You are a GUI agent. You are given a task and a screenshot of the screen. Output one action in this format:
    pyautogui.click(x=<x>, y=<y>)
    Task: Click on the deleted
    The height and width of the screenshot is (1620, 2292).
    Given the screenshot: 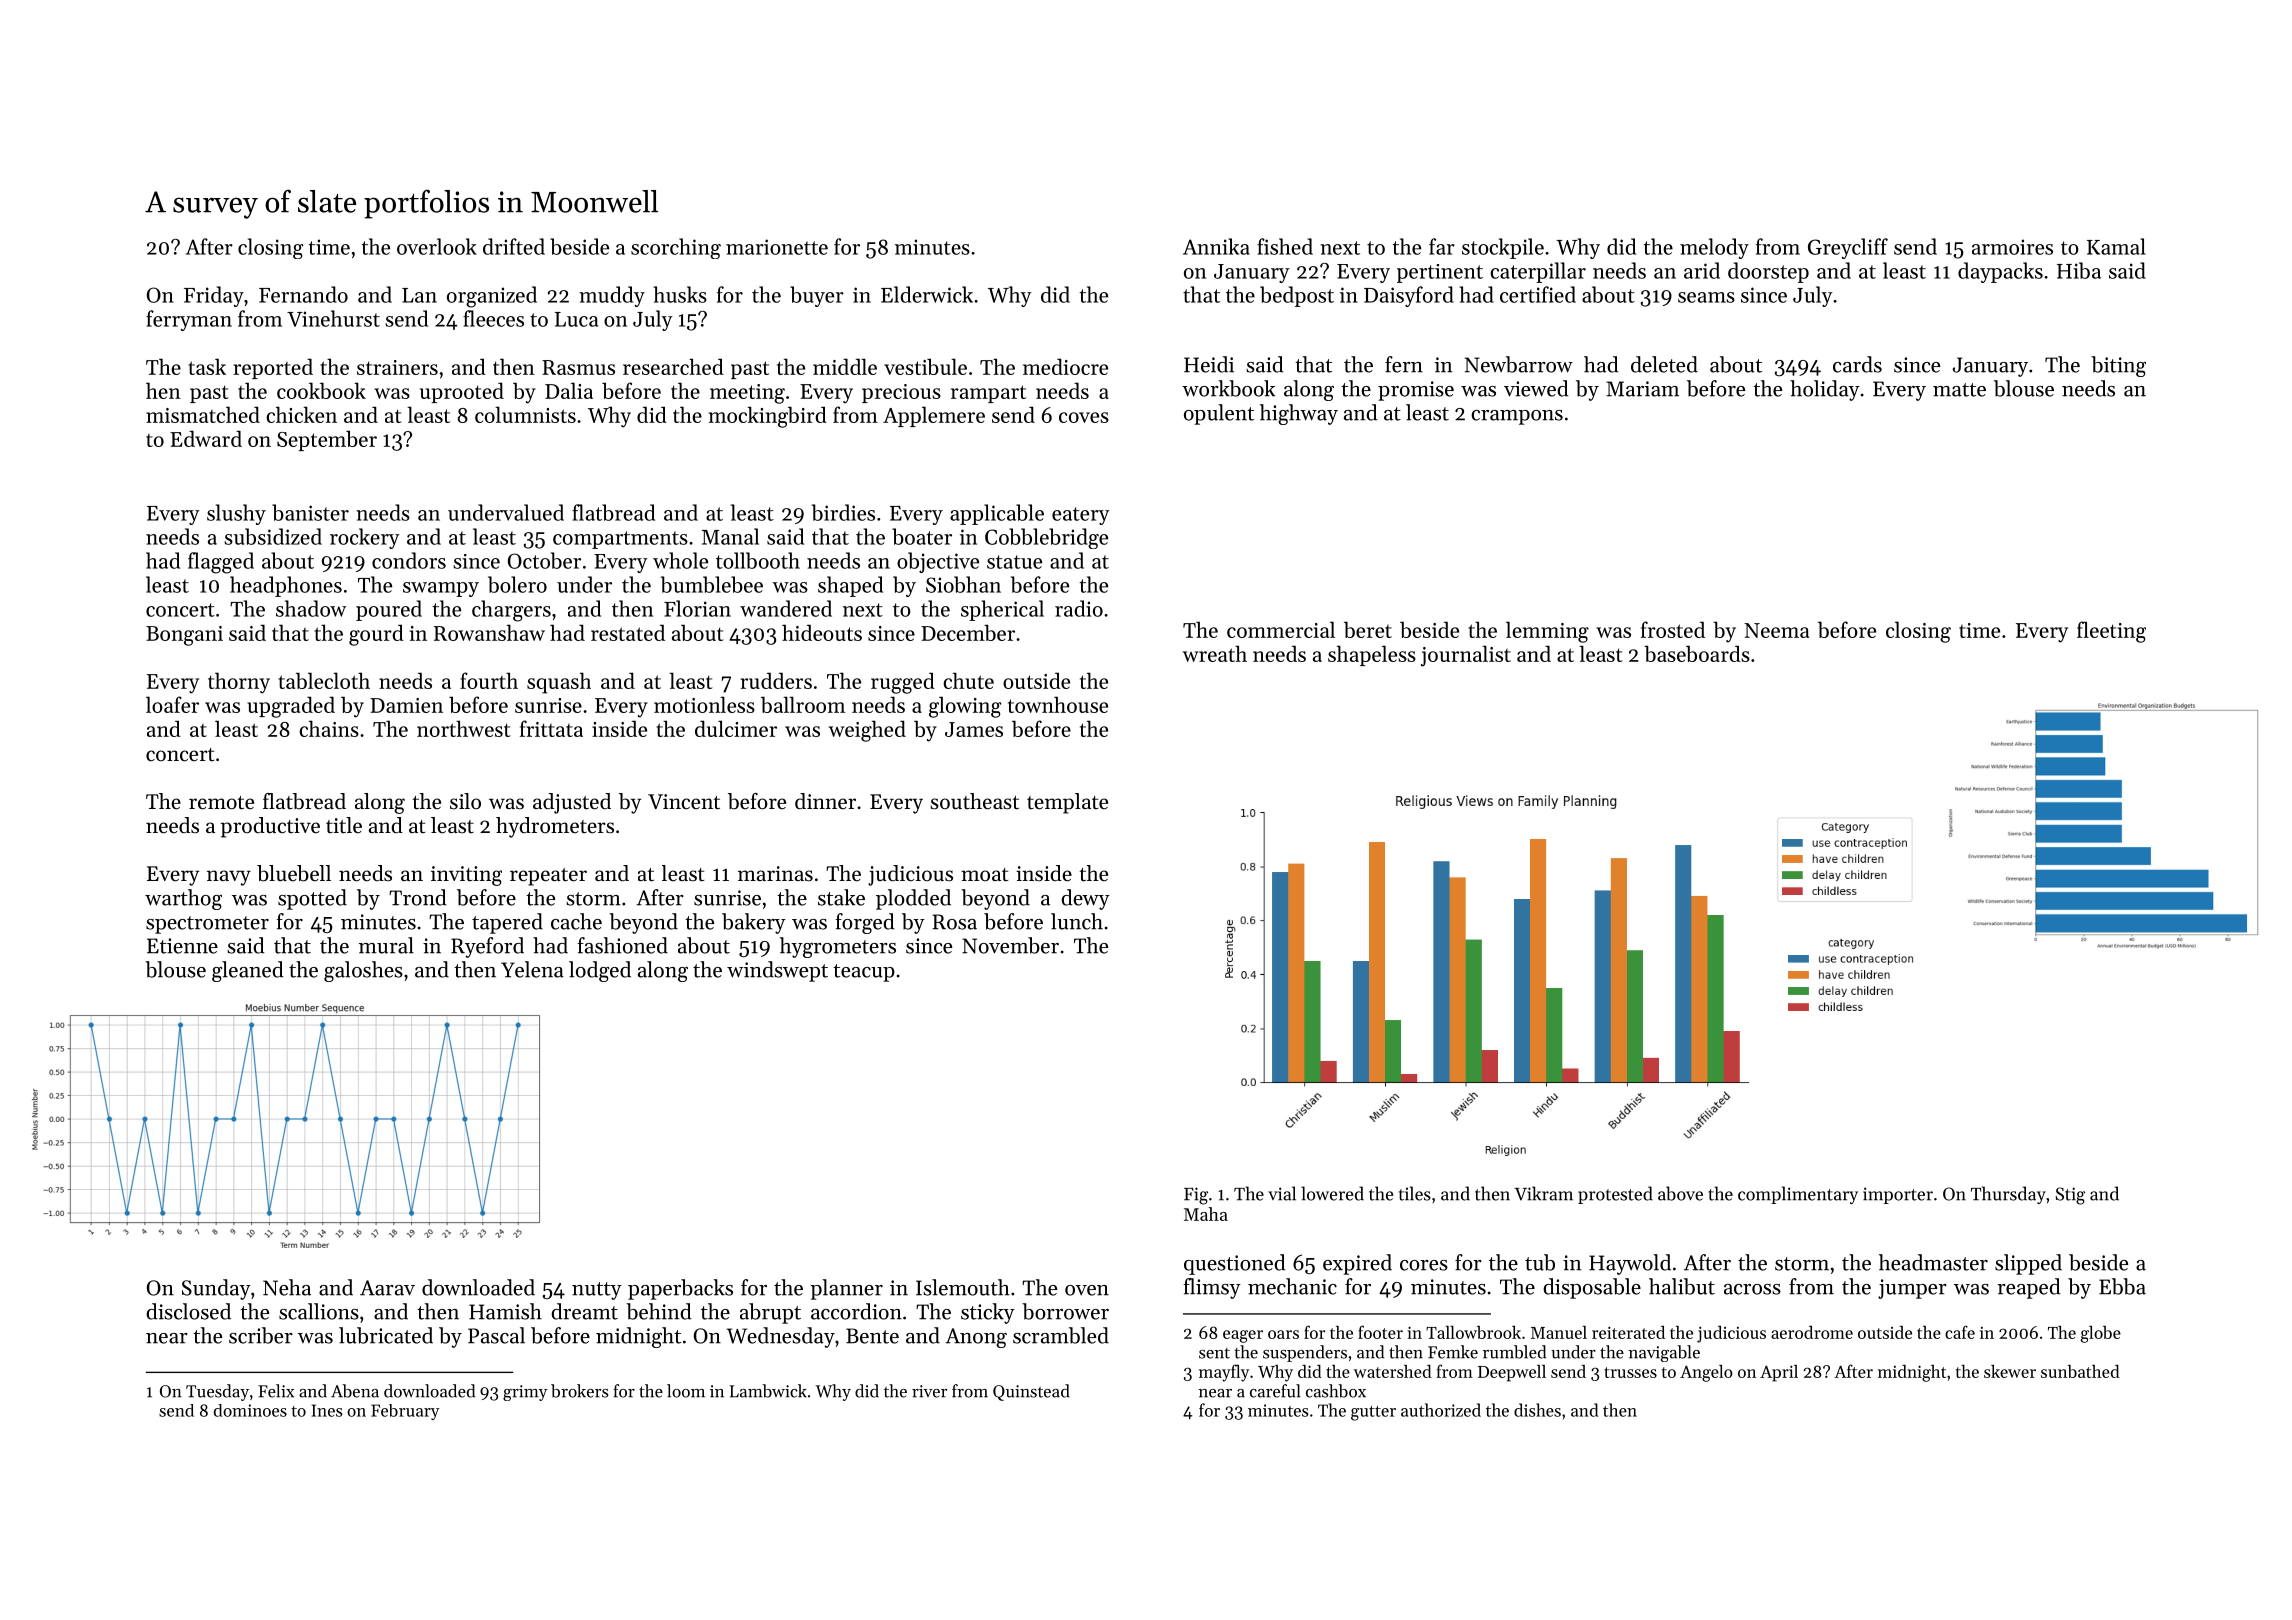 What is the action you would take?
    pyautogui.click(x=1664, y=364)
